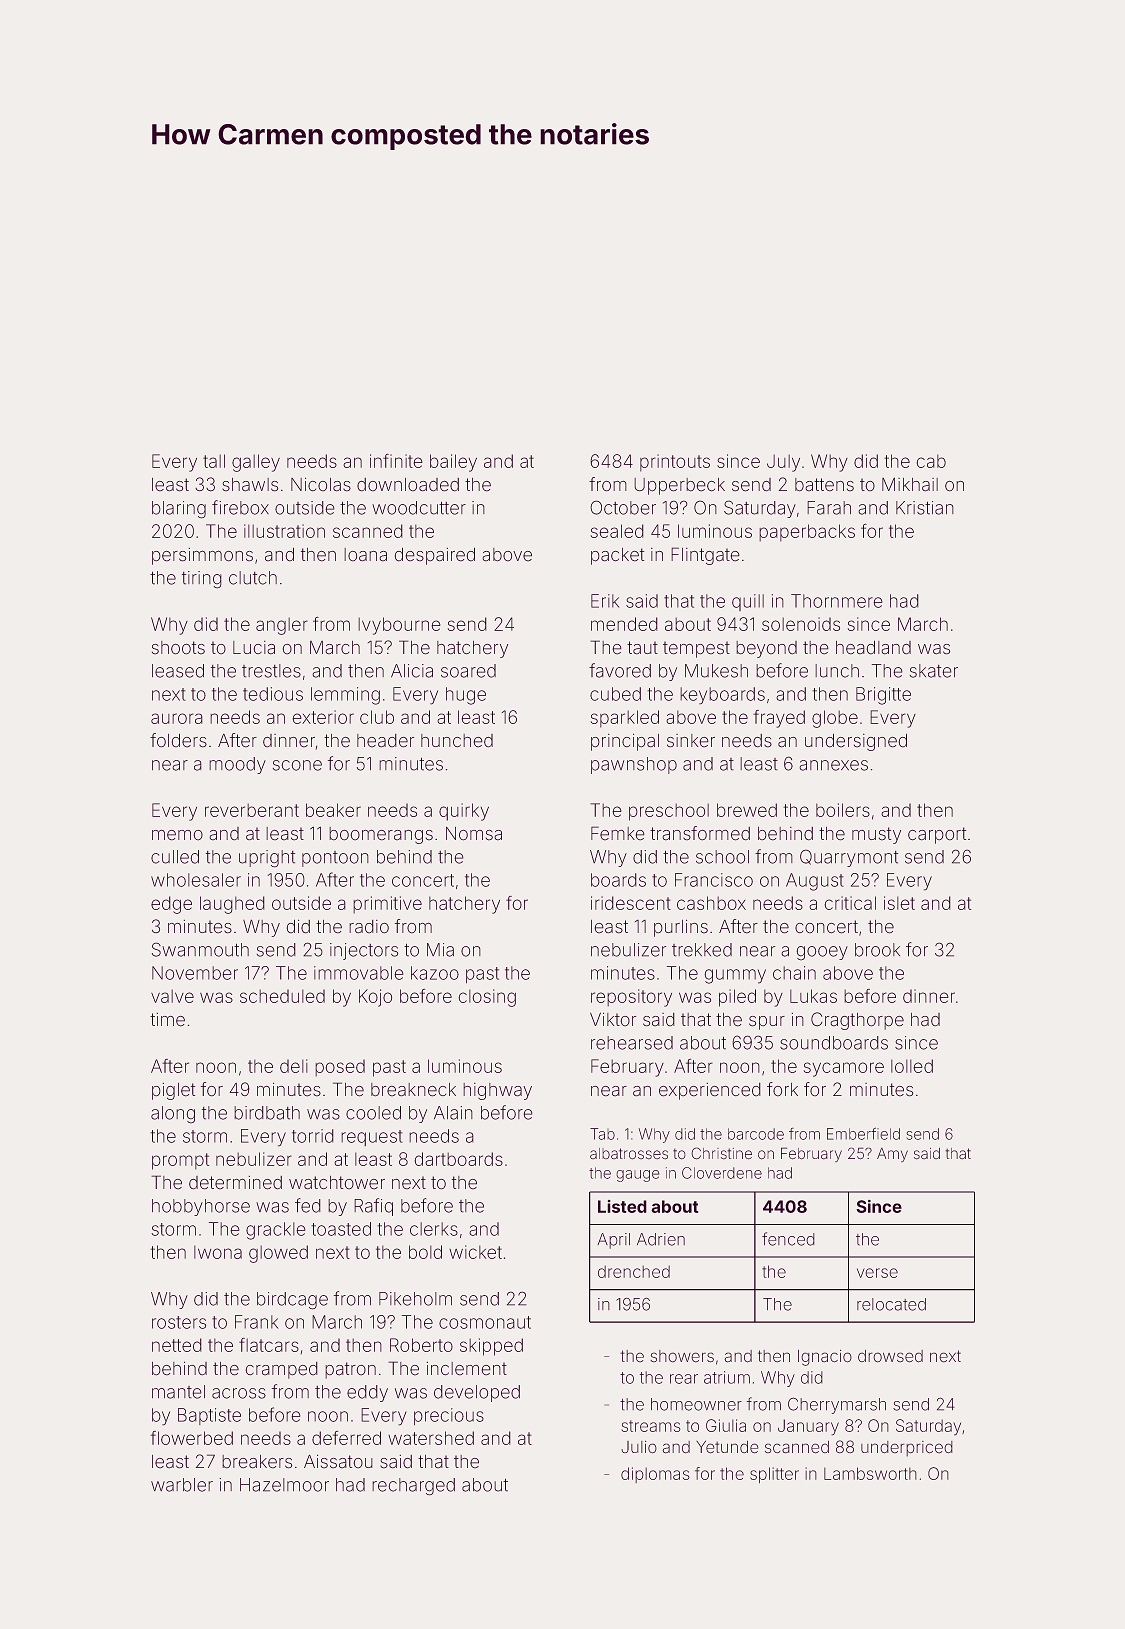 This screenshot has height=1629, width=1125. Describe the element at coordinates (655, 1475) in the screenshot. I see `diplomas` at that location.
